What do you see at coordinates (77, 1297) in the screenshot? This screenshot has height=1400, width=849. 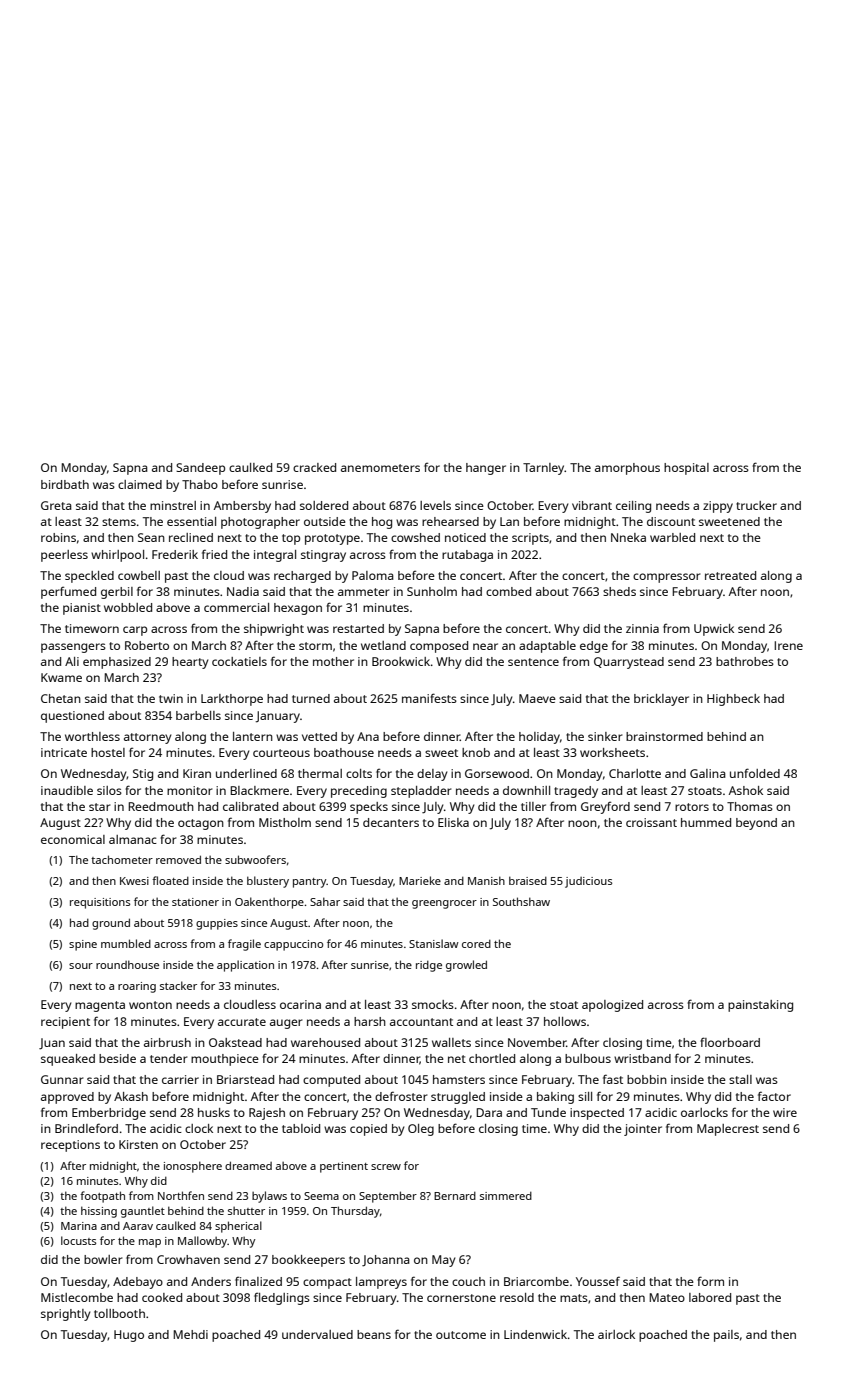 I see `Mistlecombe` at bounding box center [77, 1297].
